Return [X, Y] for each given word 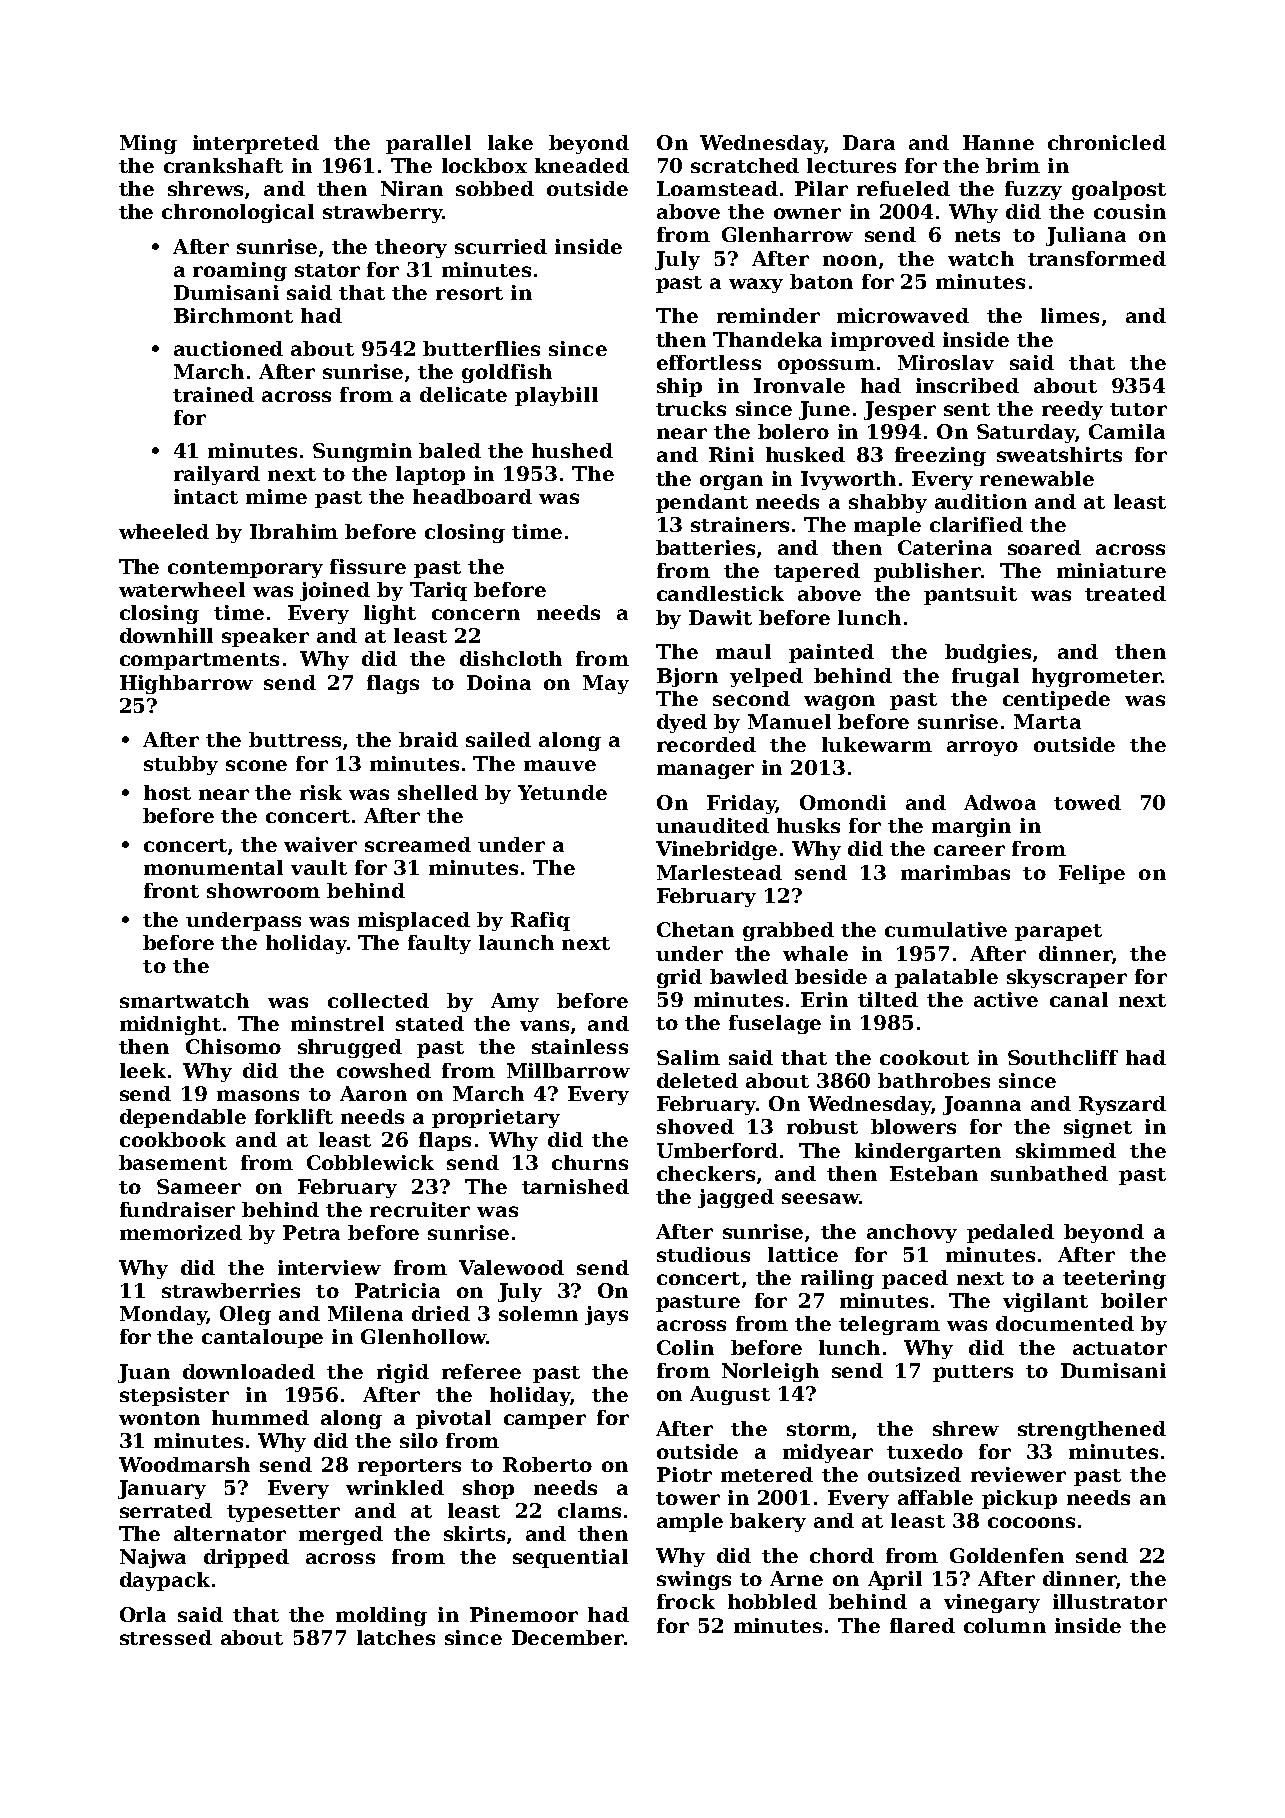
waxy [756, 285]
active [1006, 999]
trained [213, 394]
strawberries [231, 1290]
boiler [1134, 1300]
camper [545, 1421]
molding [381, 1616]
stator [327, 270]
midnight [170, 1025]
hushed [572, 450]
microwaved [903, 315]
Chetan [695, 929]
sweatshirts [1059, 454]
